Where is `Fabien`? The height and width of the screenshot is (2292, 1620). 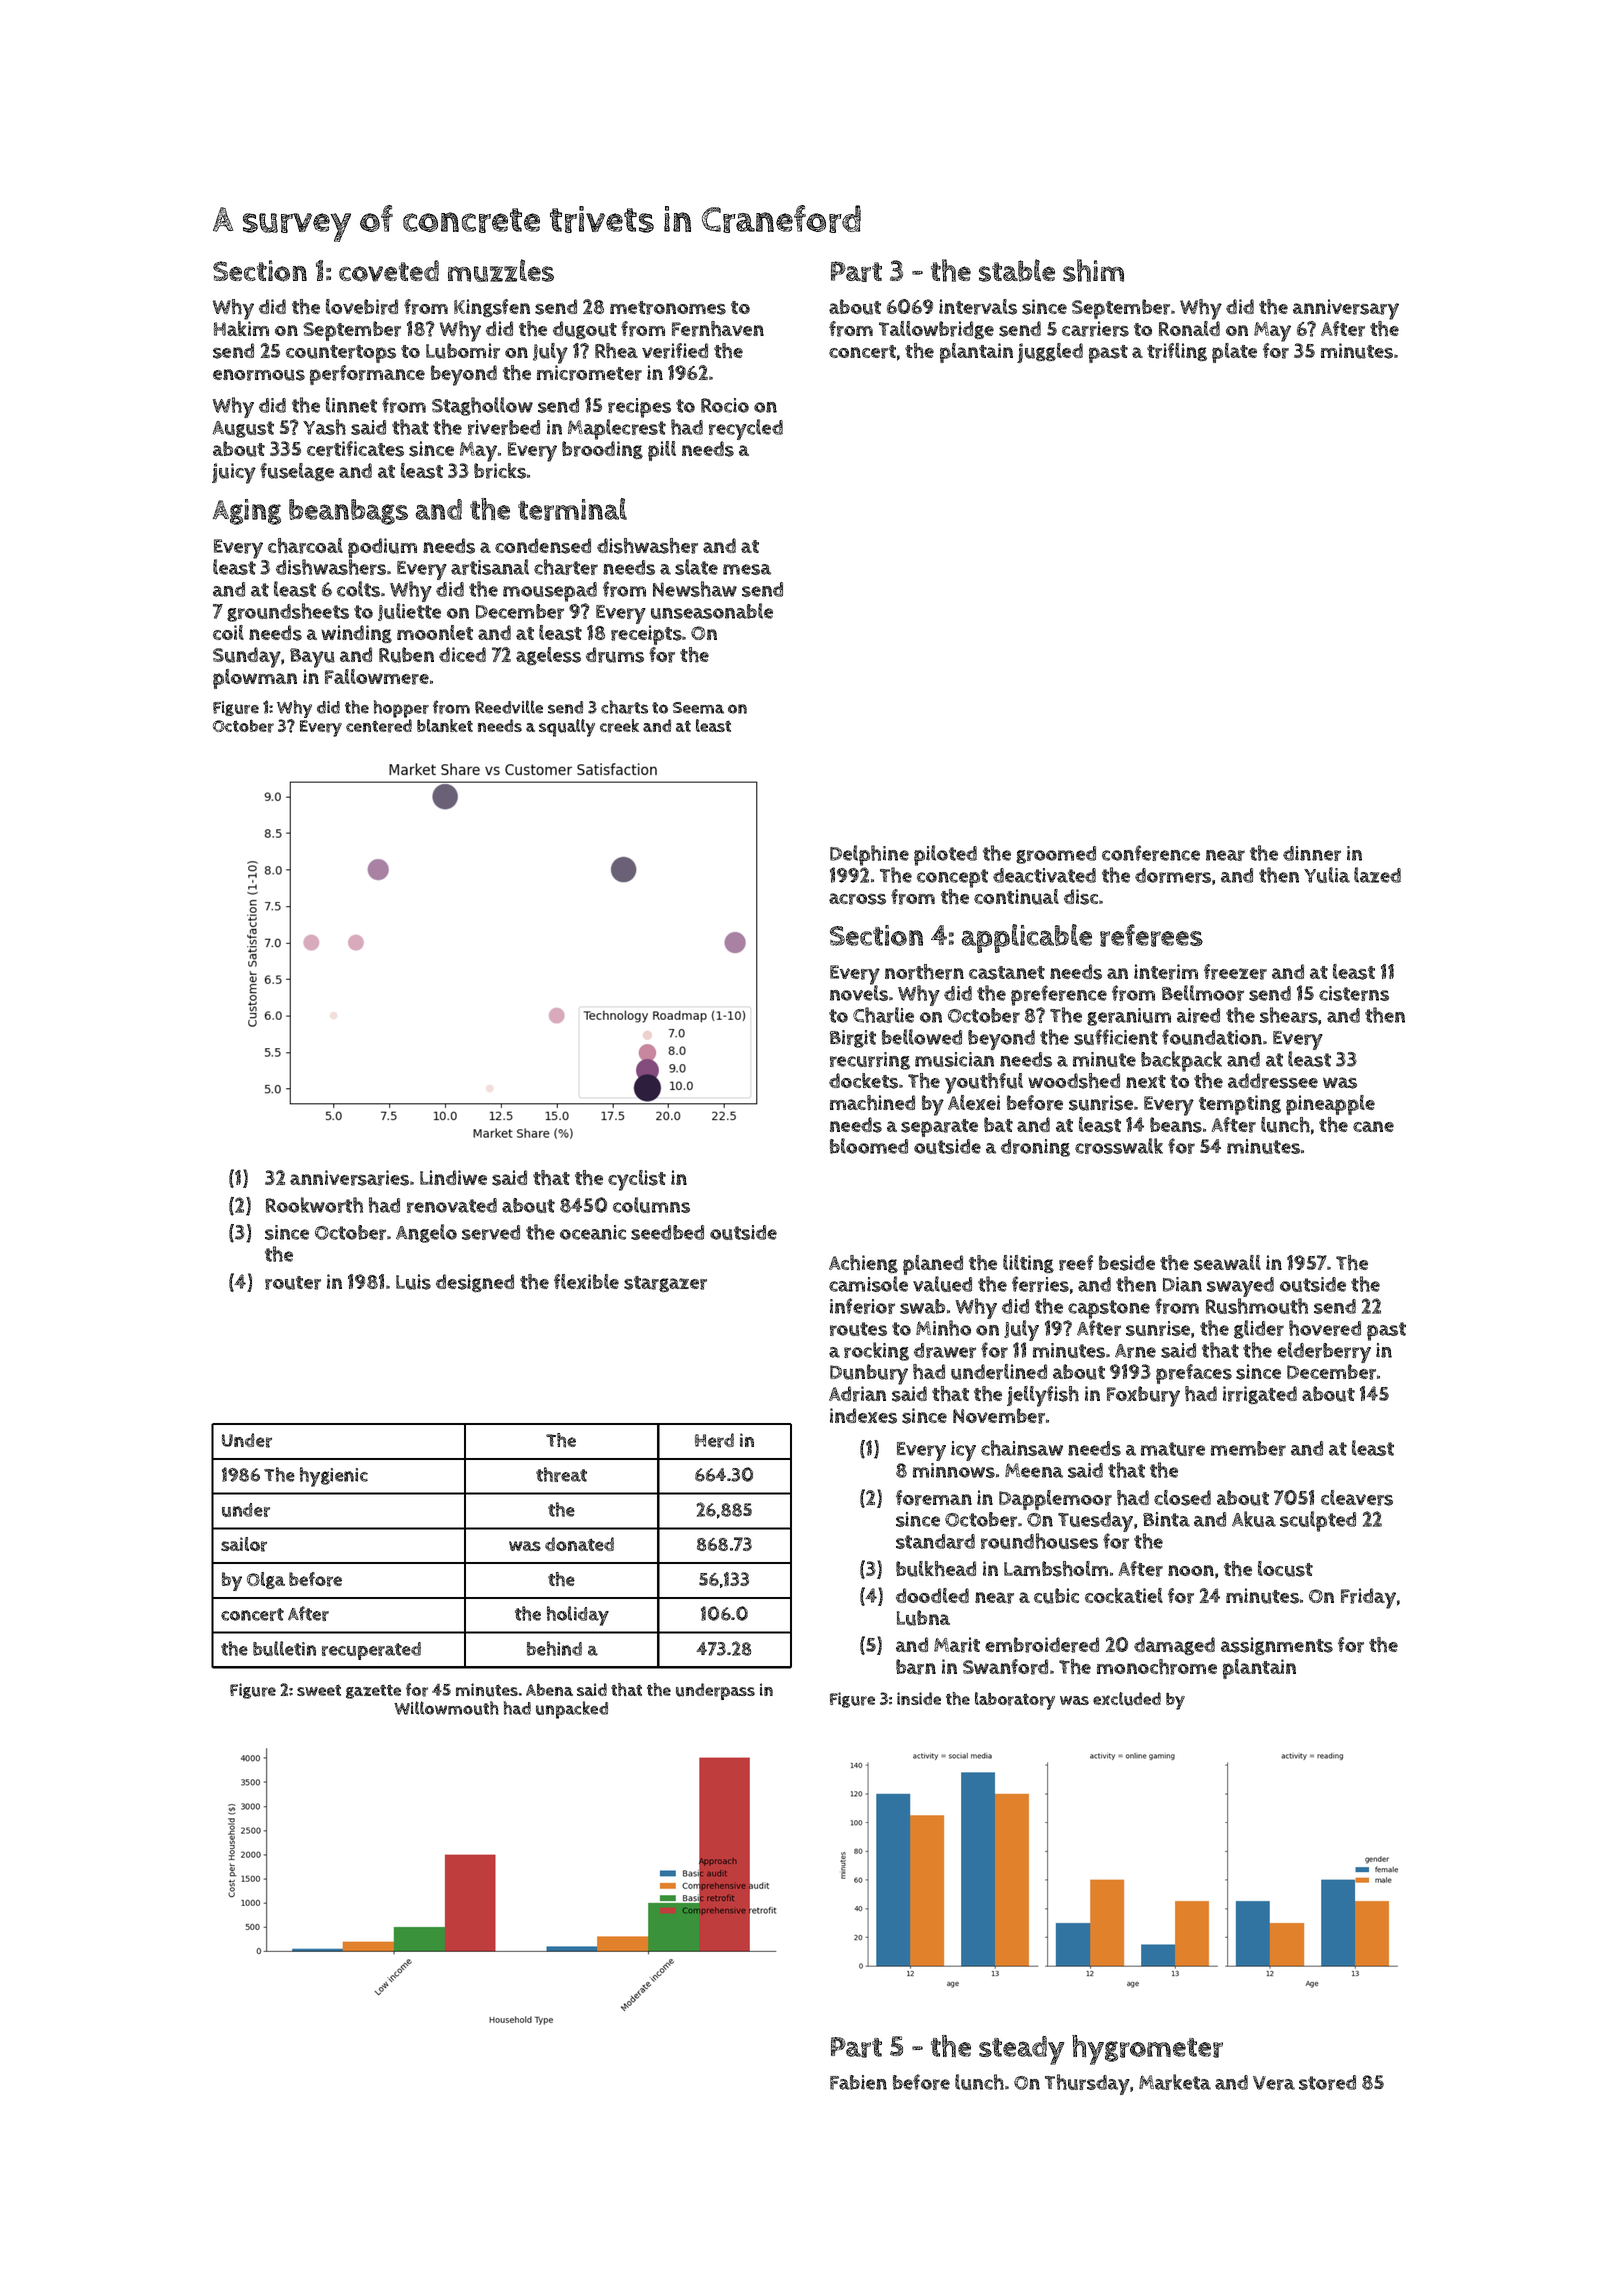
Fabien is located at coordinates (858, 2082).
